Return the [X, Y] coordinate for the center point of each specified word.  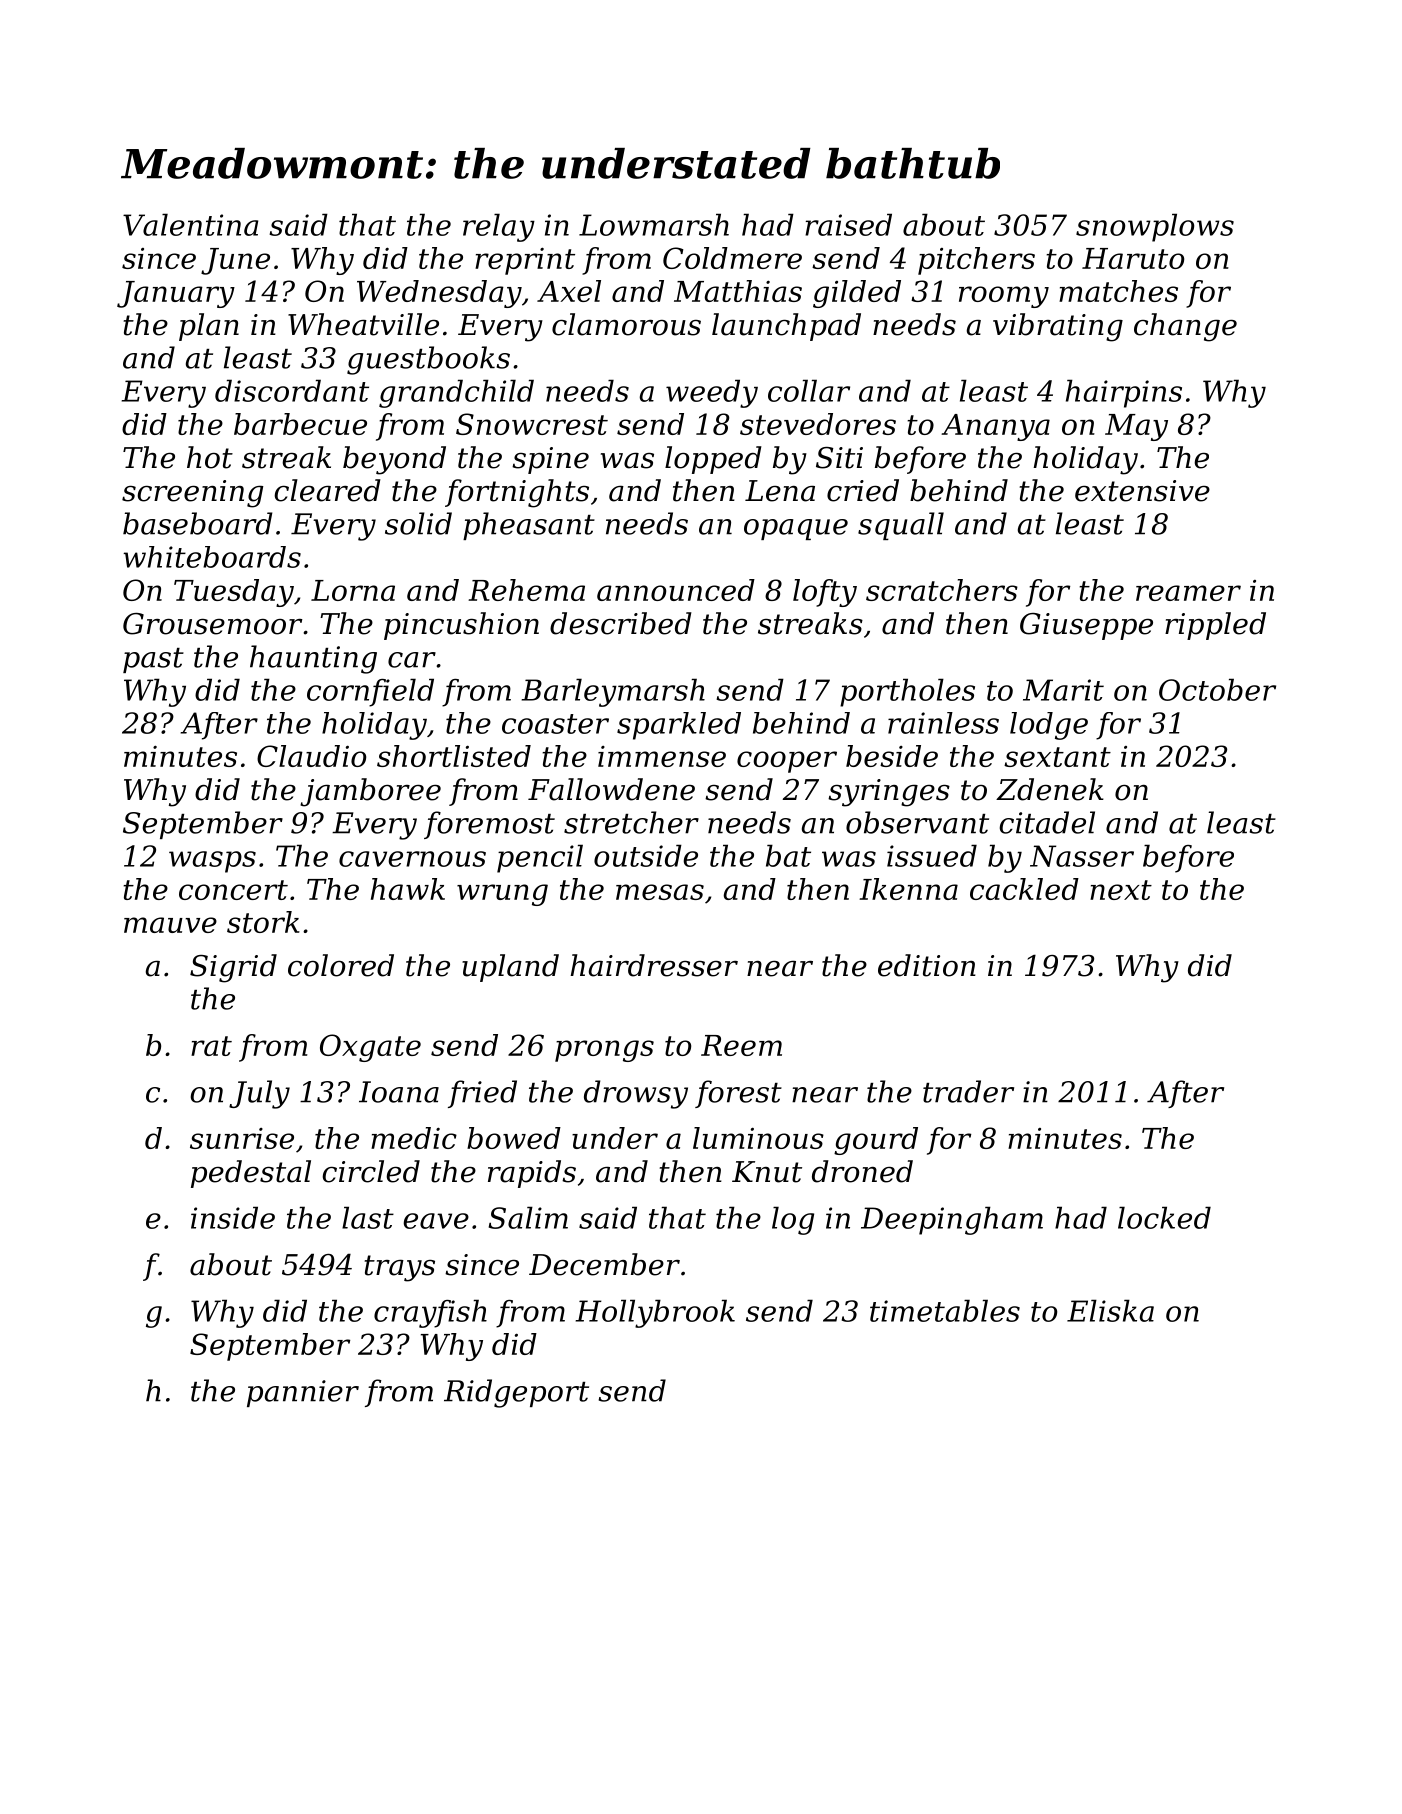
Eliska [1110, 1310]
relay [499, 227]
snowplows [1155, 227]
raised [848, 224]
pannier [303, 1393]
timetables [945, 1310]
